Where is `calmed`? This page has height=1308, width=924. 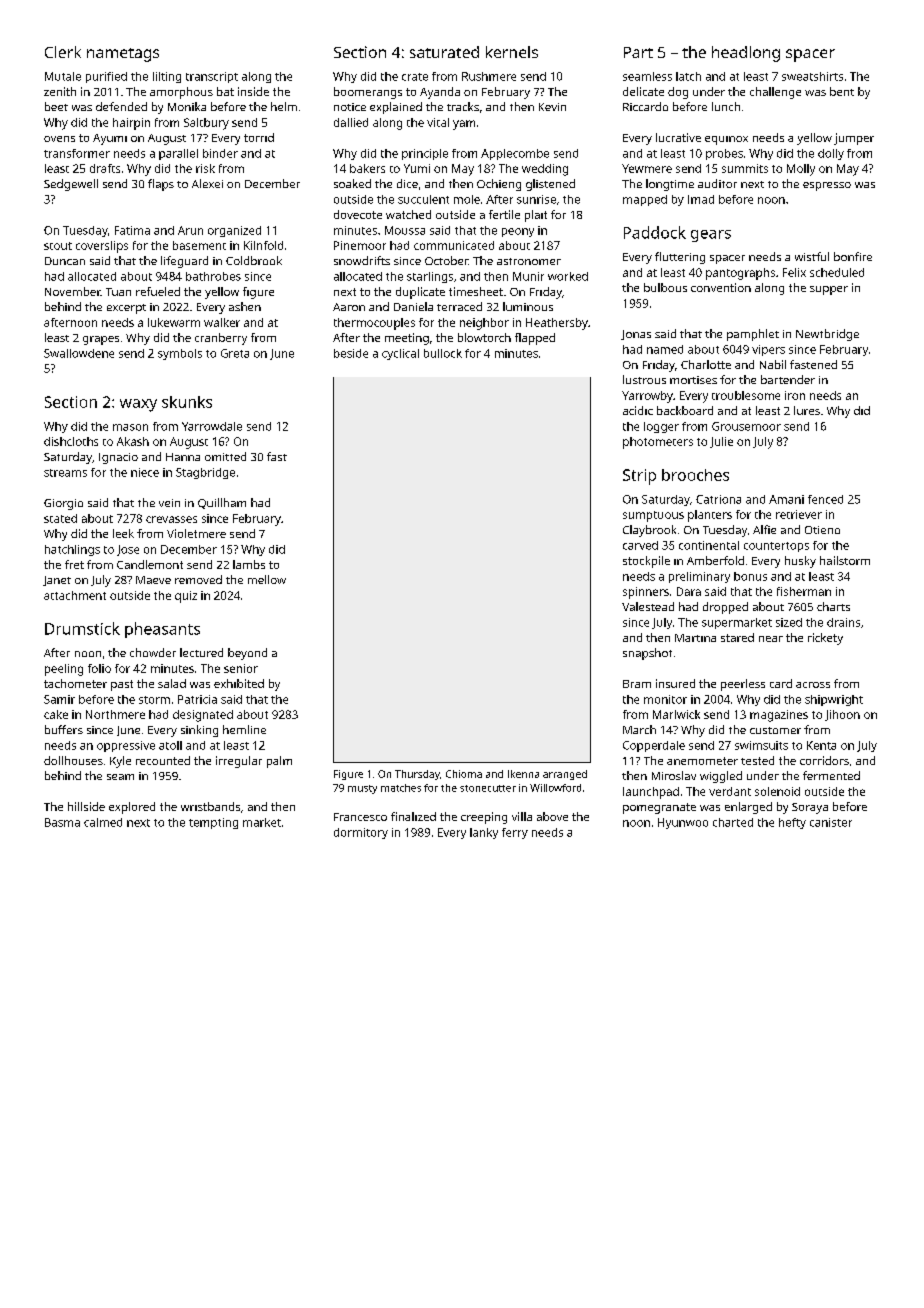
calmed is located at coordinates (103, 822).
